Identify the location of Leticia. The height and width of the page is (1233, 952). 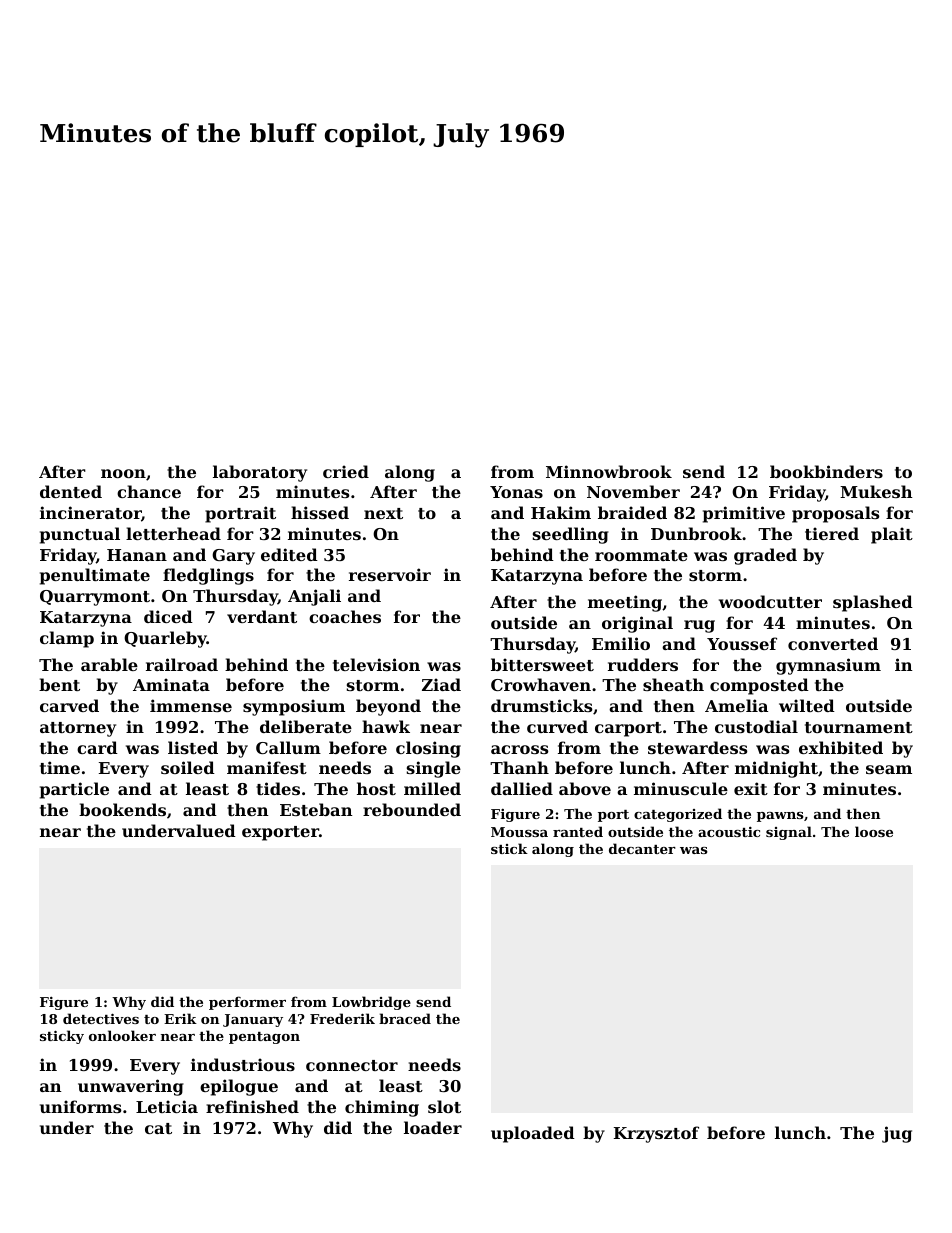
(167, 1106).
